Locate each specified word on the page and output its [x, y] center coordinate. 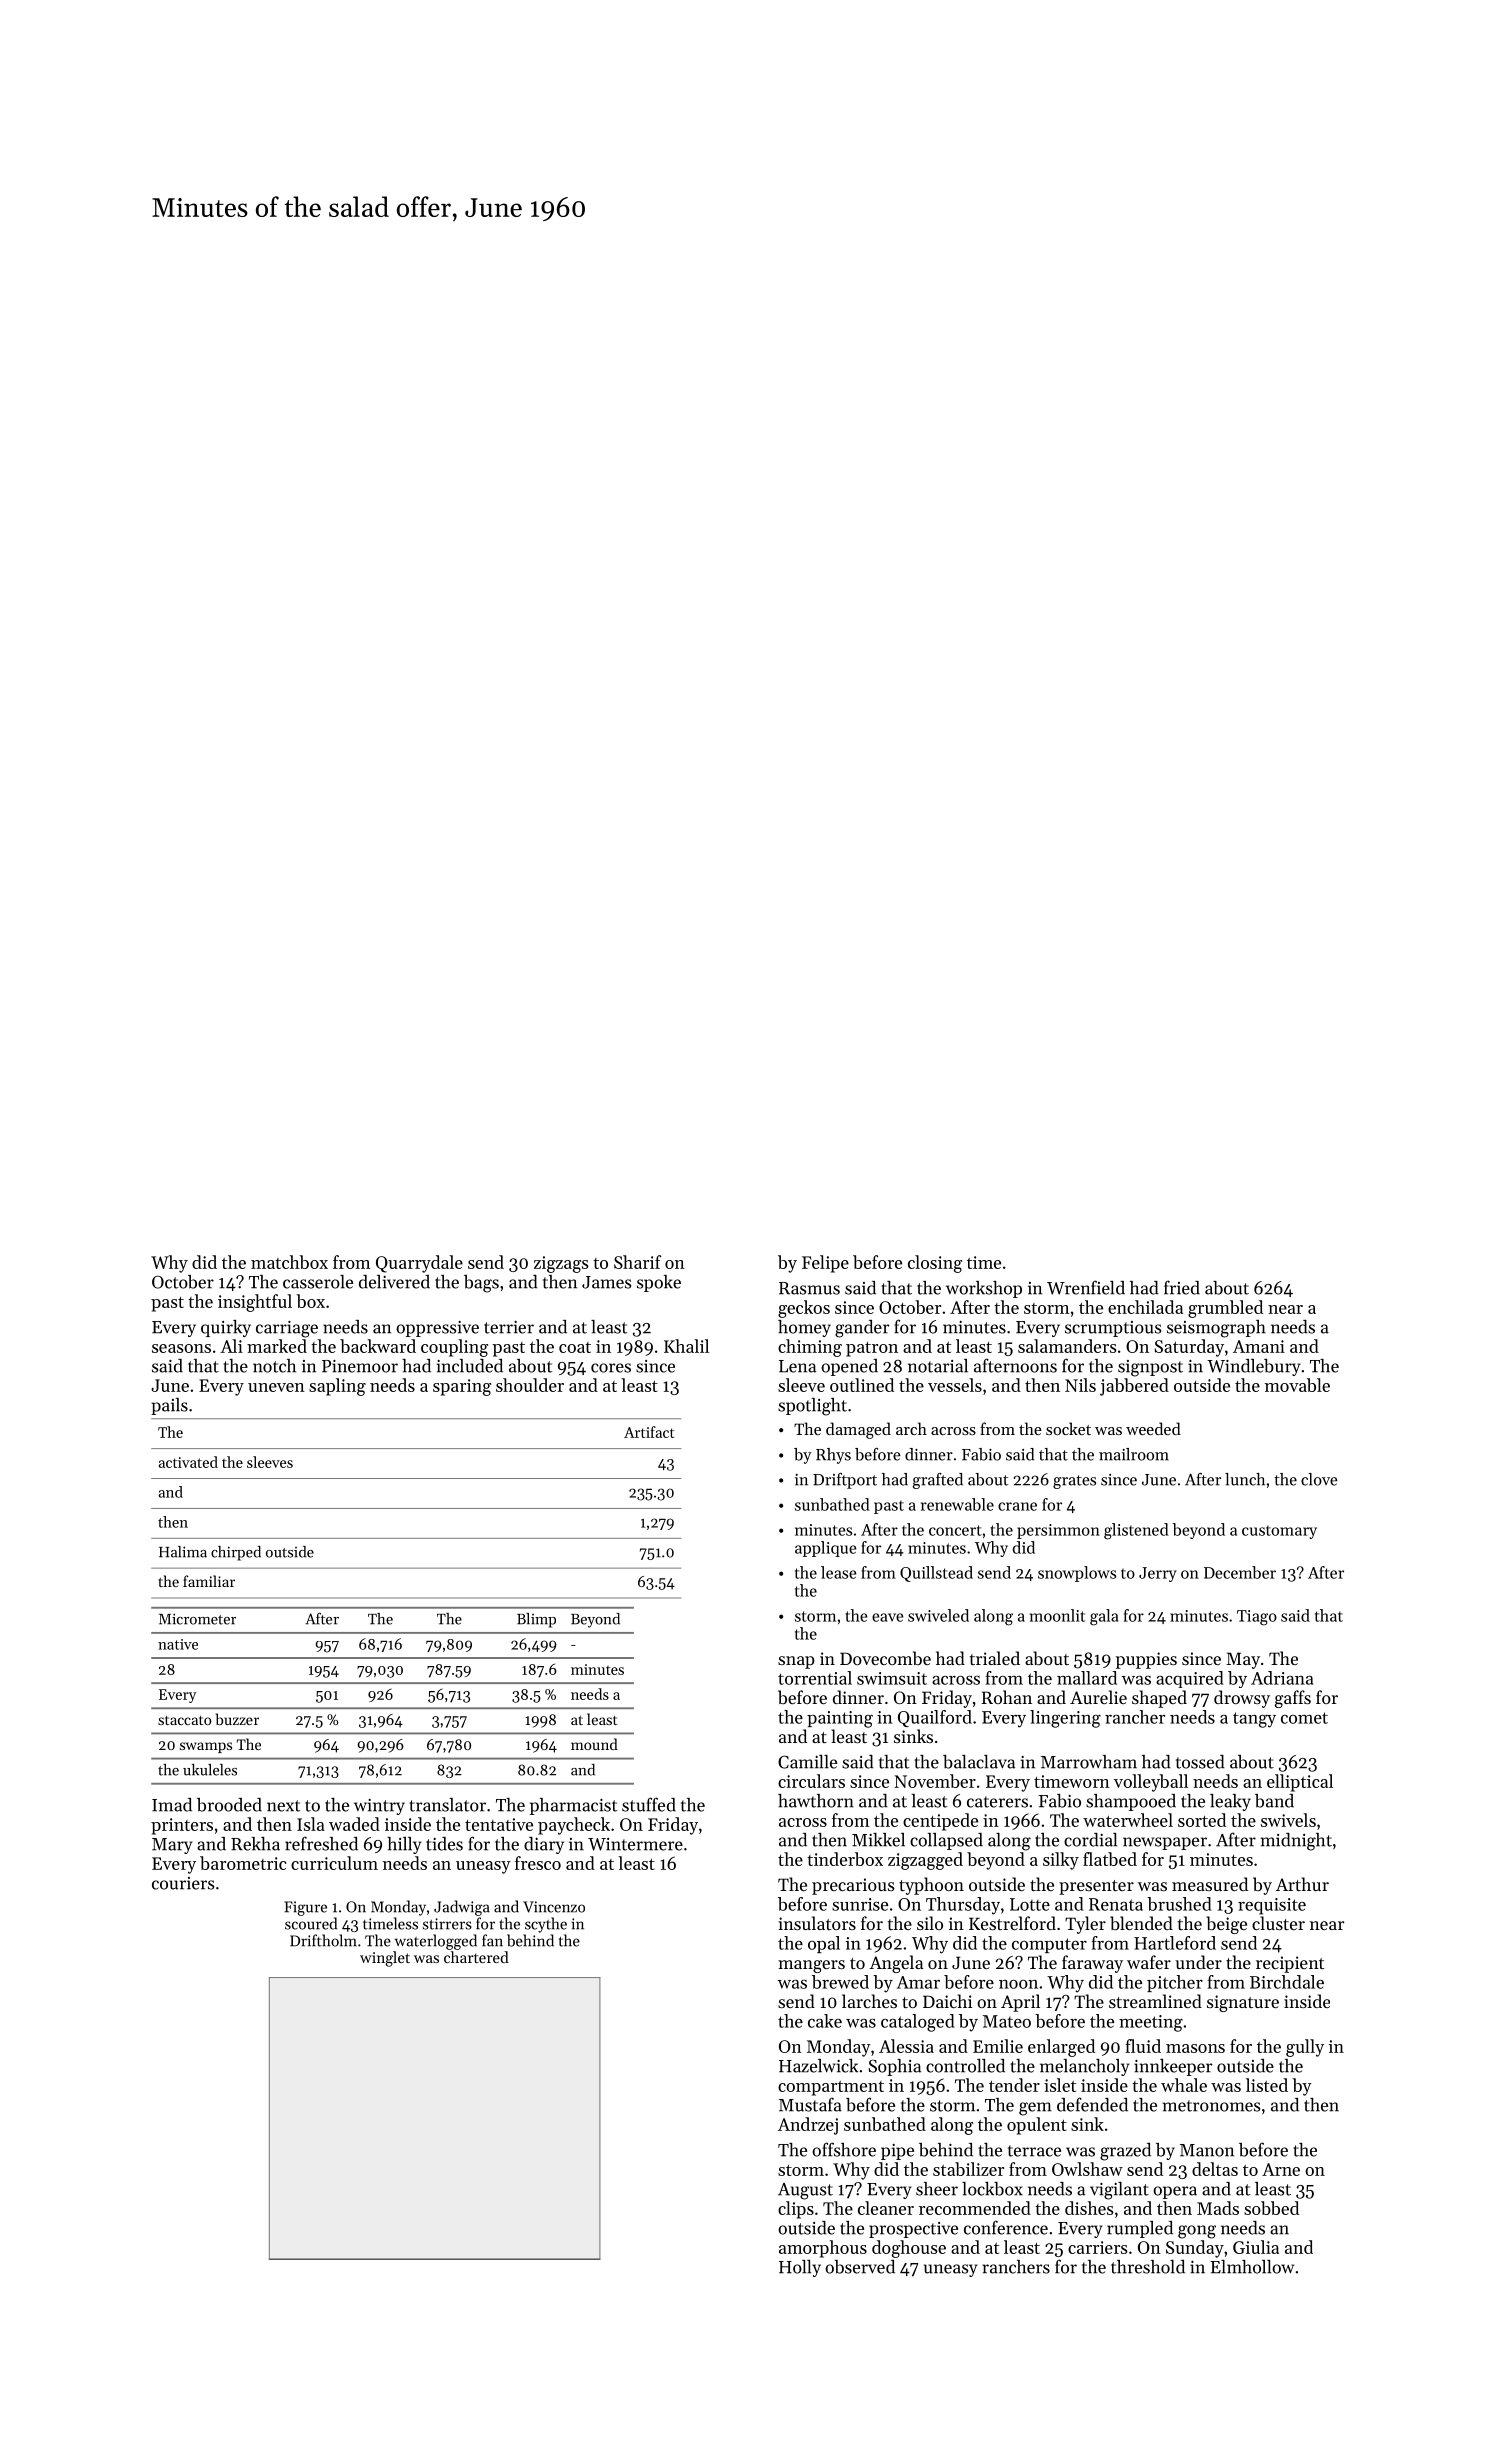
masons [1195, 2048]
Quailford [935, 1718]
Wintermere [635, 1844]
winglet [385, 1959]
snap [796, 1662]
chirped [236, 1553]
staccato [185, 1720]
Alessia [906, 2046]
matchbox [289, 1262]
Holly [800, 2268]
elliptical [1300, 1783]
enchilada [1145, 1307]
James [606, 1282]
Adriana [1282, 1678]
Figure [305, 1908]
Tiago [1257, 1618]
